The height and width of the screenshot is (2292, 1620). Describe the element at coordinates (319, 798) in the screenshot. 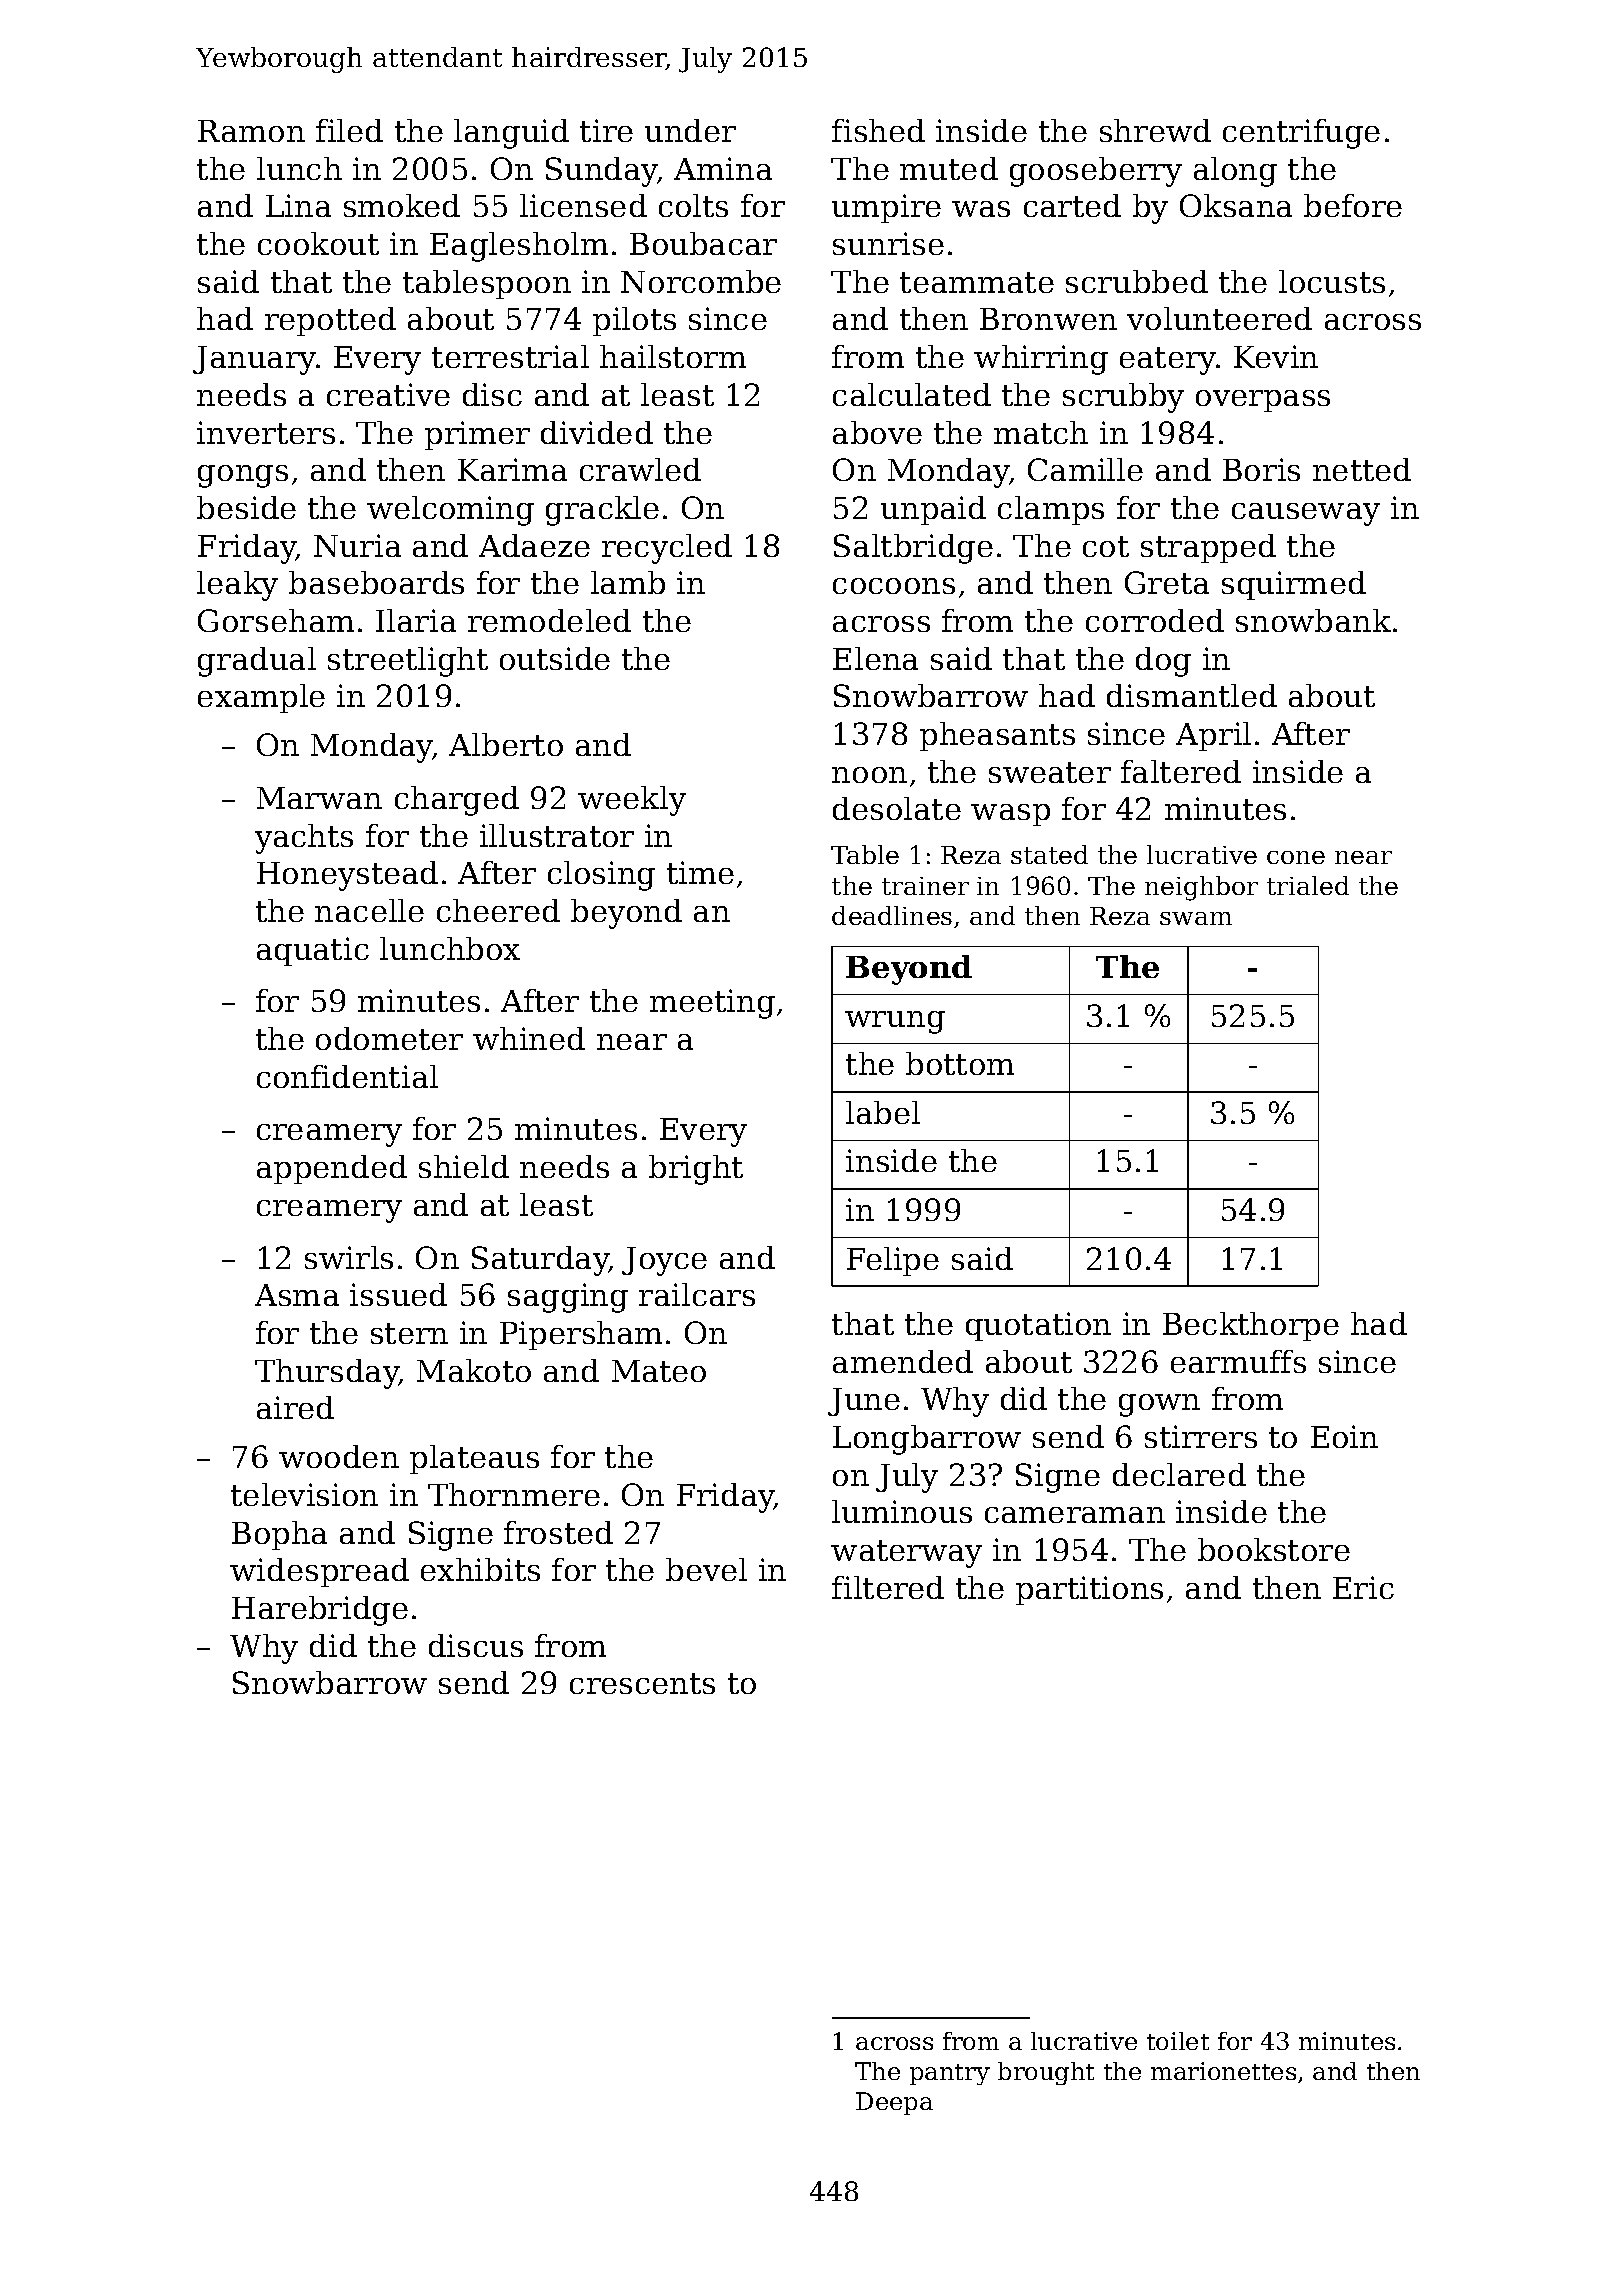

I see `Marwan` at that location.
